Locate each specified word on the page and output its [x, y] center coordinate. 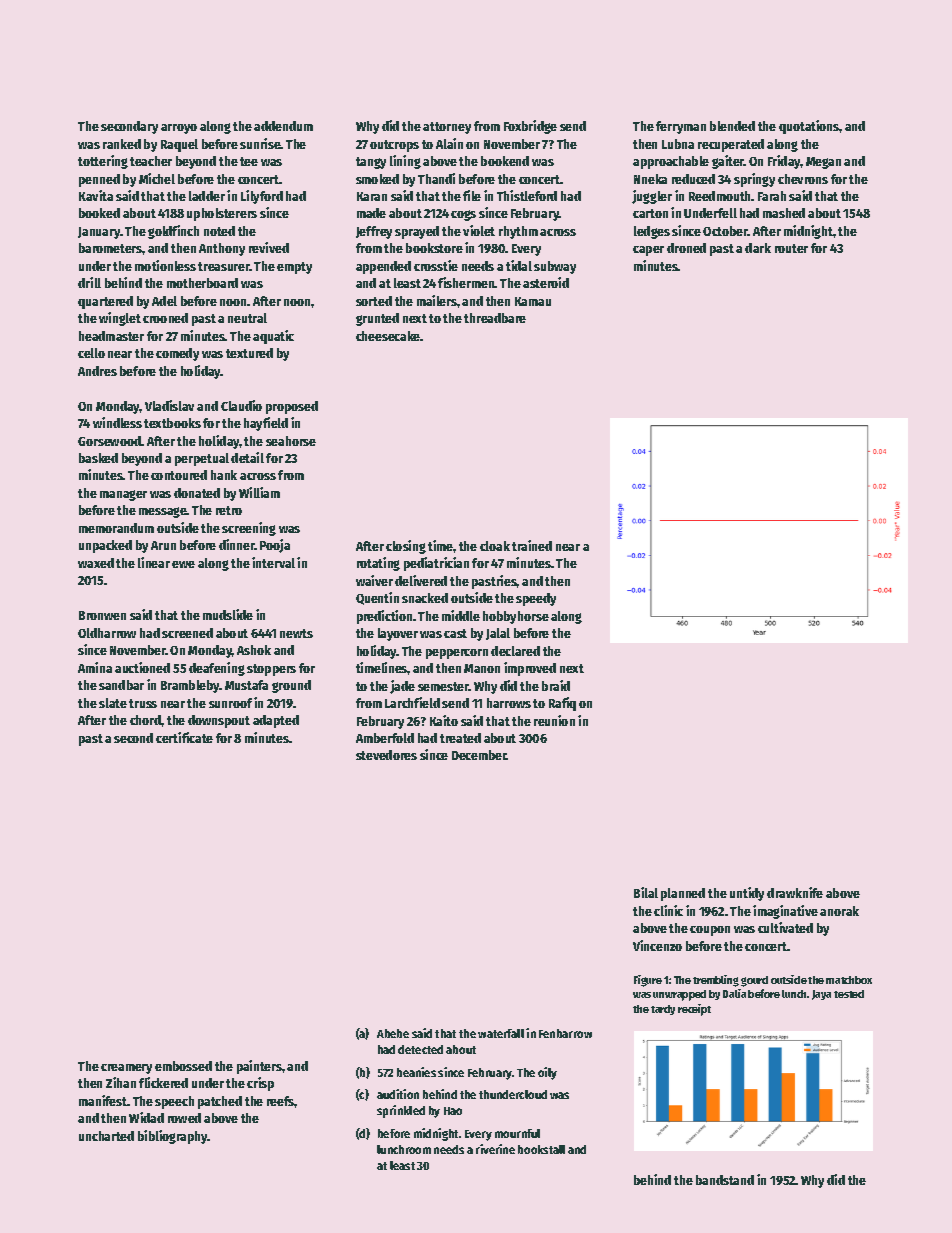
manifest [103, 1100]
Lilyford [262, 197]
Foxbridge [530, 127]
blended [732, 126]
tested [849, 994]
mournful [517, 1133]
